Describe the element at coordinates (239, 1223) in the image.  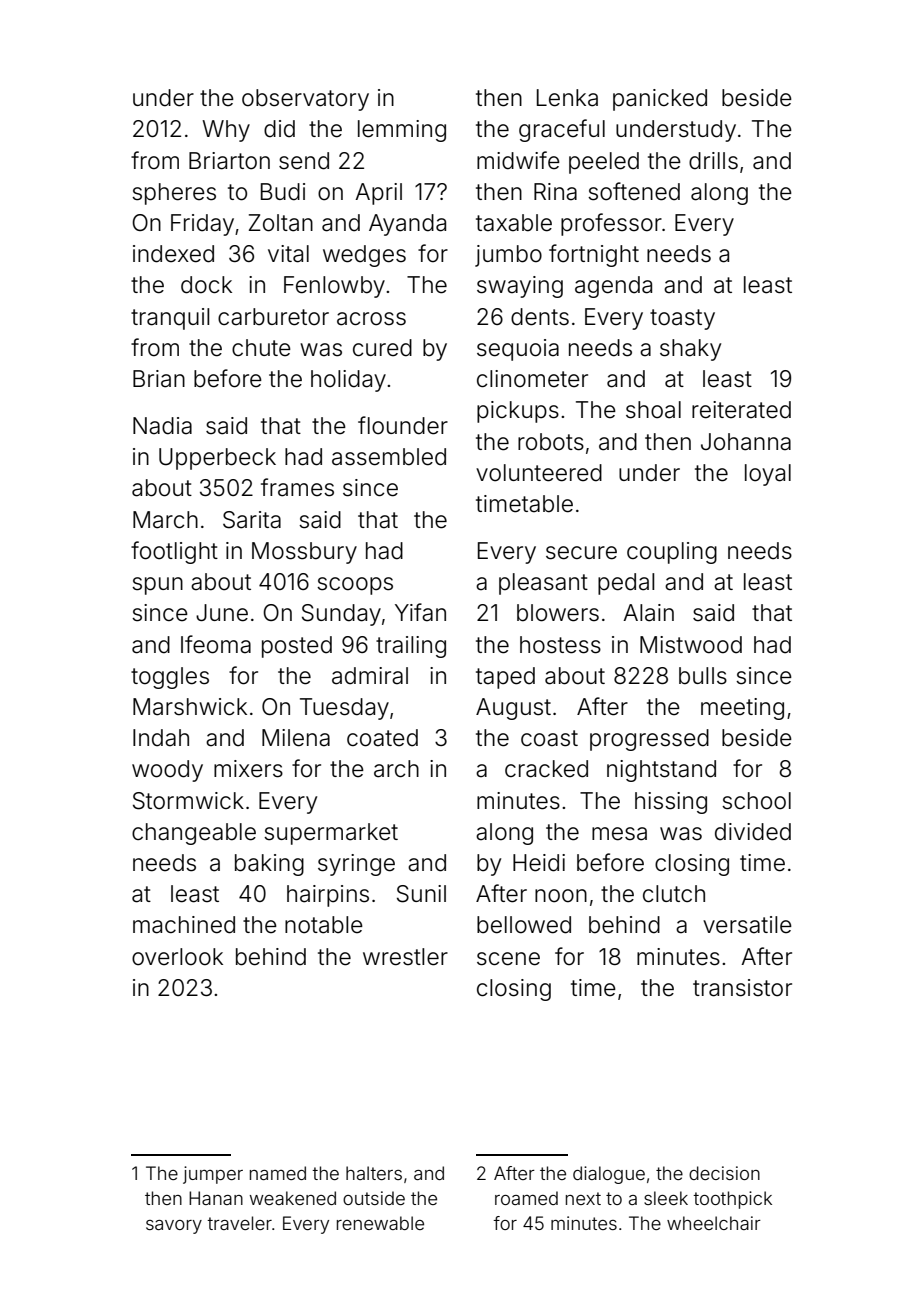
I see `traveler` at that location.
